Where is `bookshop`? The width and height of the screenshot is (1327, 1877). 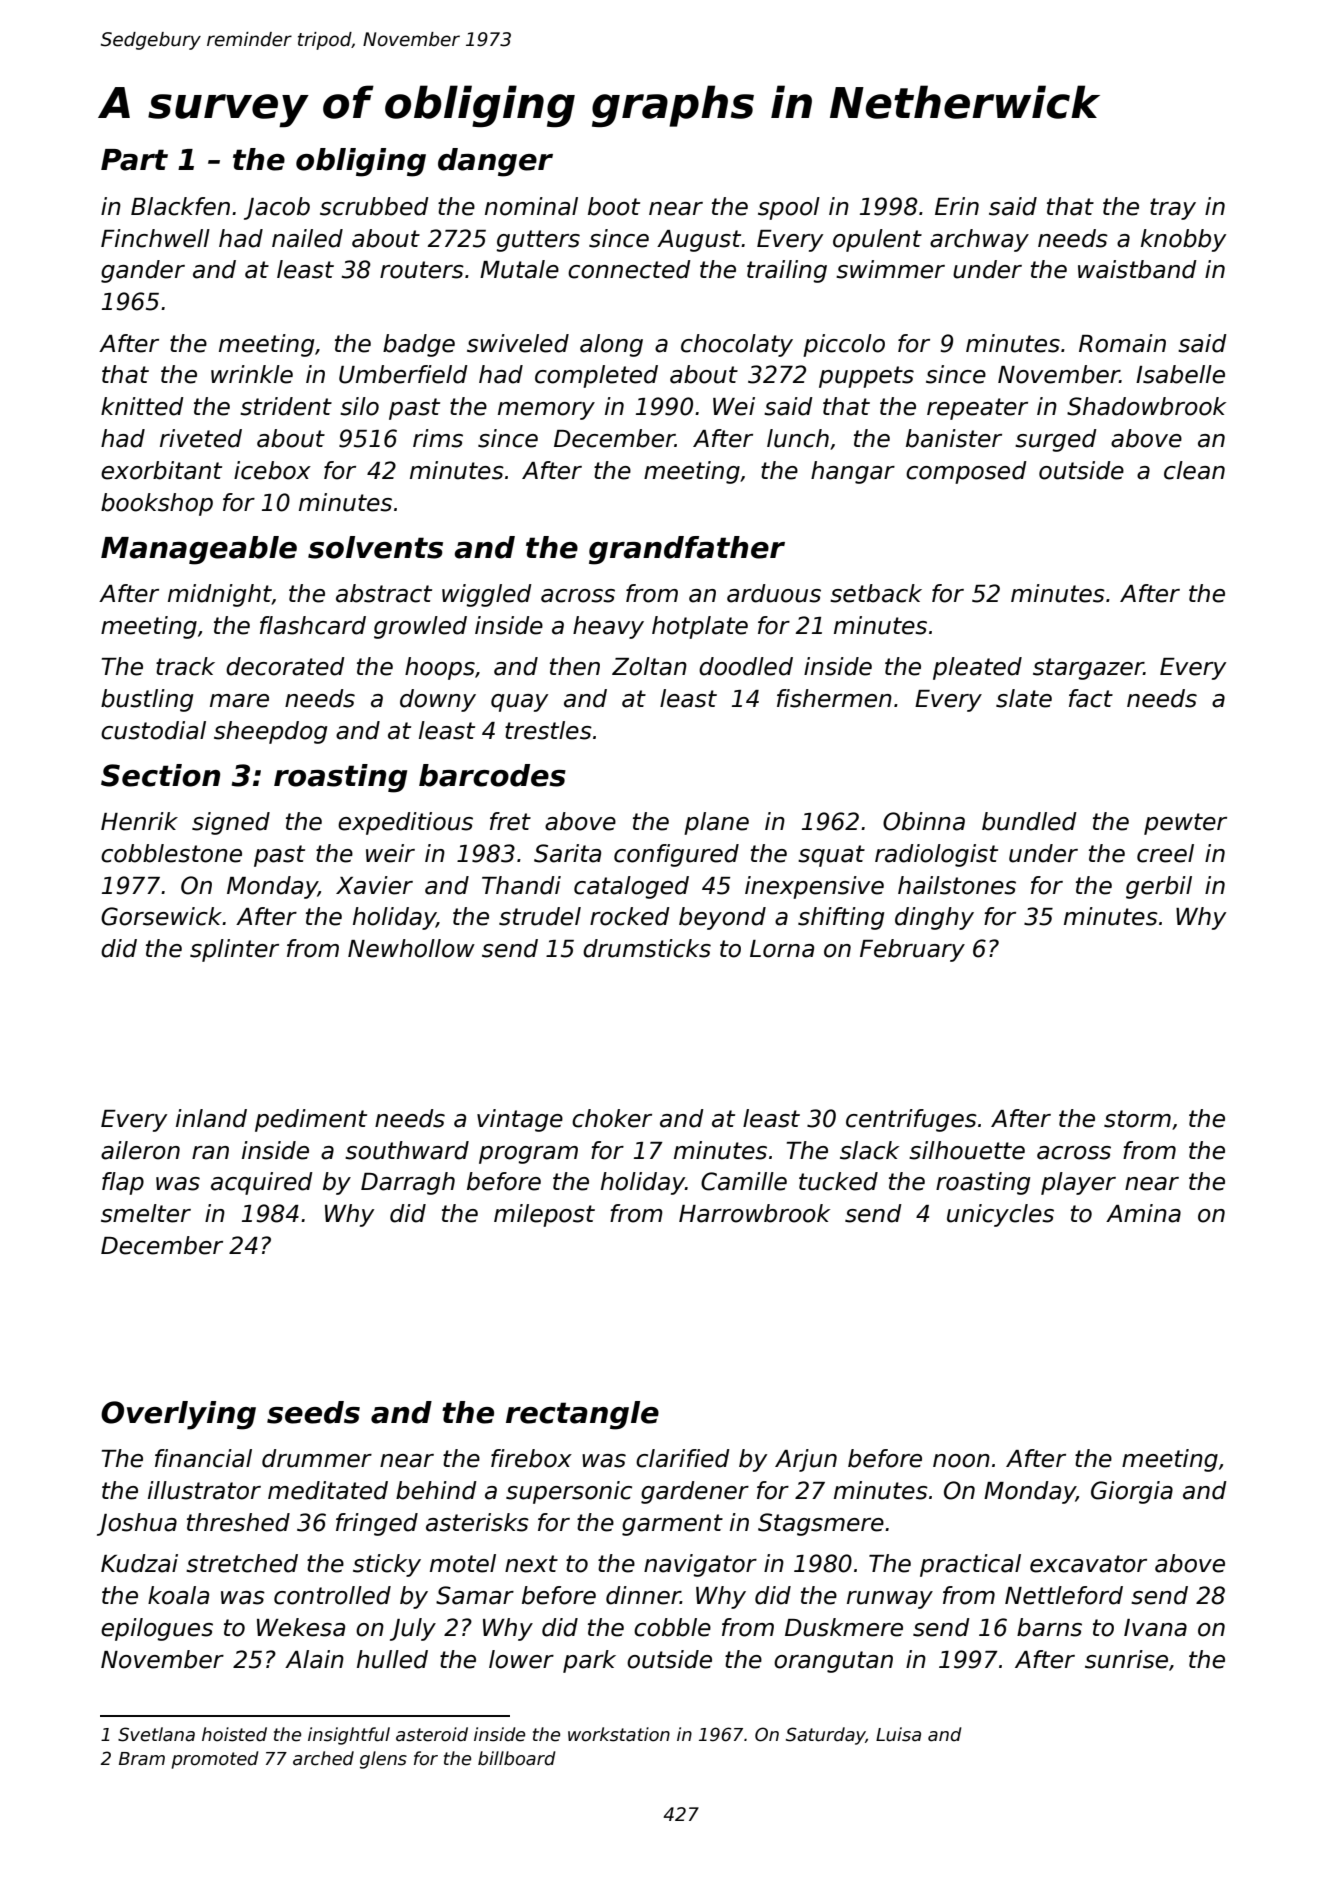 bookshop is located at coordinates (157, 504).
